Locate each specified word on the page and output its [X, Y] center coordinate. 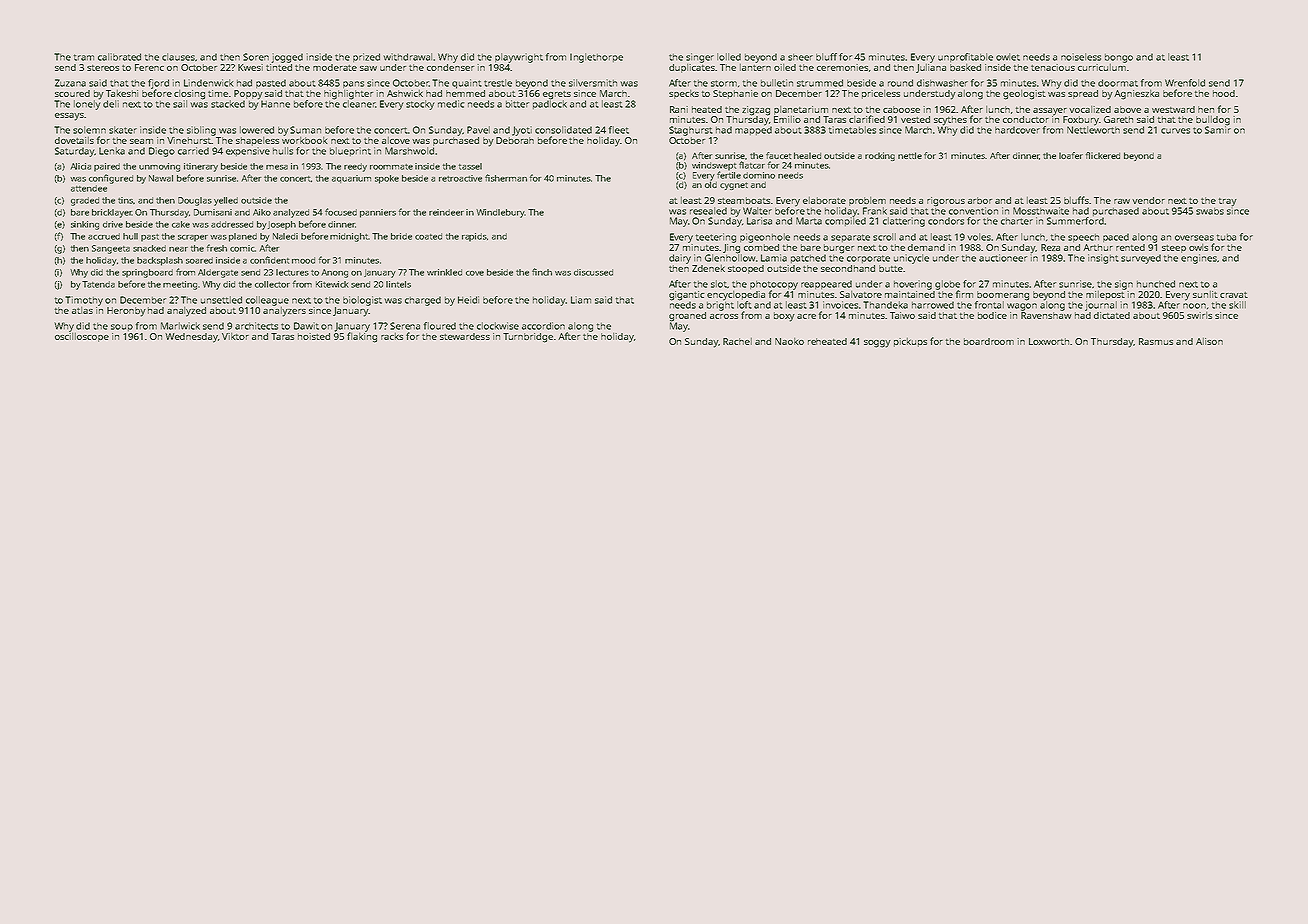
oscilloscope [82, 337]
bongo [1119, 58]
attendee [89, 188]
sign [1124, 285]
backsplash [160, 261]
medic [451, 104]
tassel [470, 166]
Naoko [789, 341]
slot [719, 284]
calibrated [119, 57]
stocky [420, 105]
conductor [1026, 119]
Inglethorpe [596, 58]
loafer [1071, 155]
